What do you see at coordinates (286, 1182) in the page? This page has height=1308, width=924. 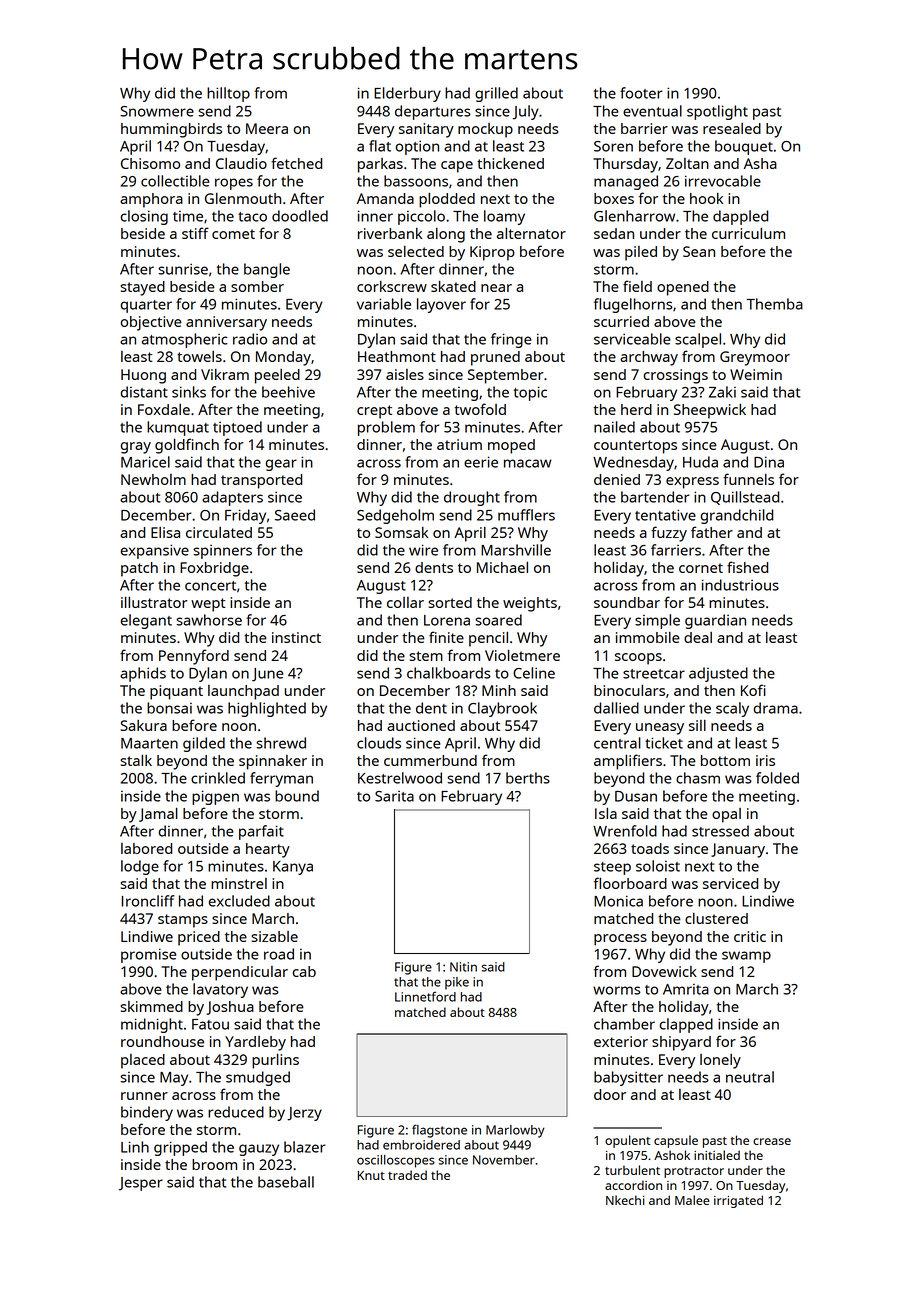 I see `baseball` at bounding box center [286, 1182].
